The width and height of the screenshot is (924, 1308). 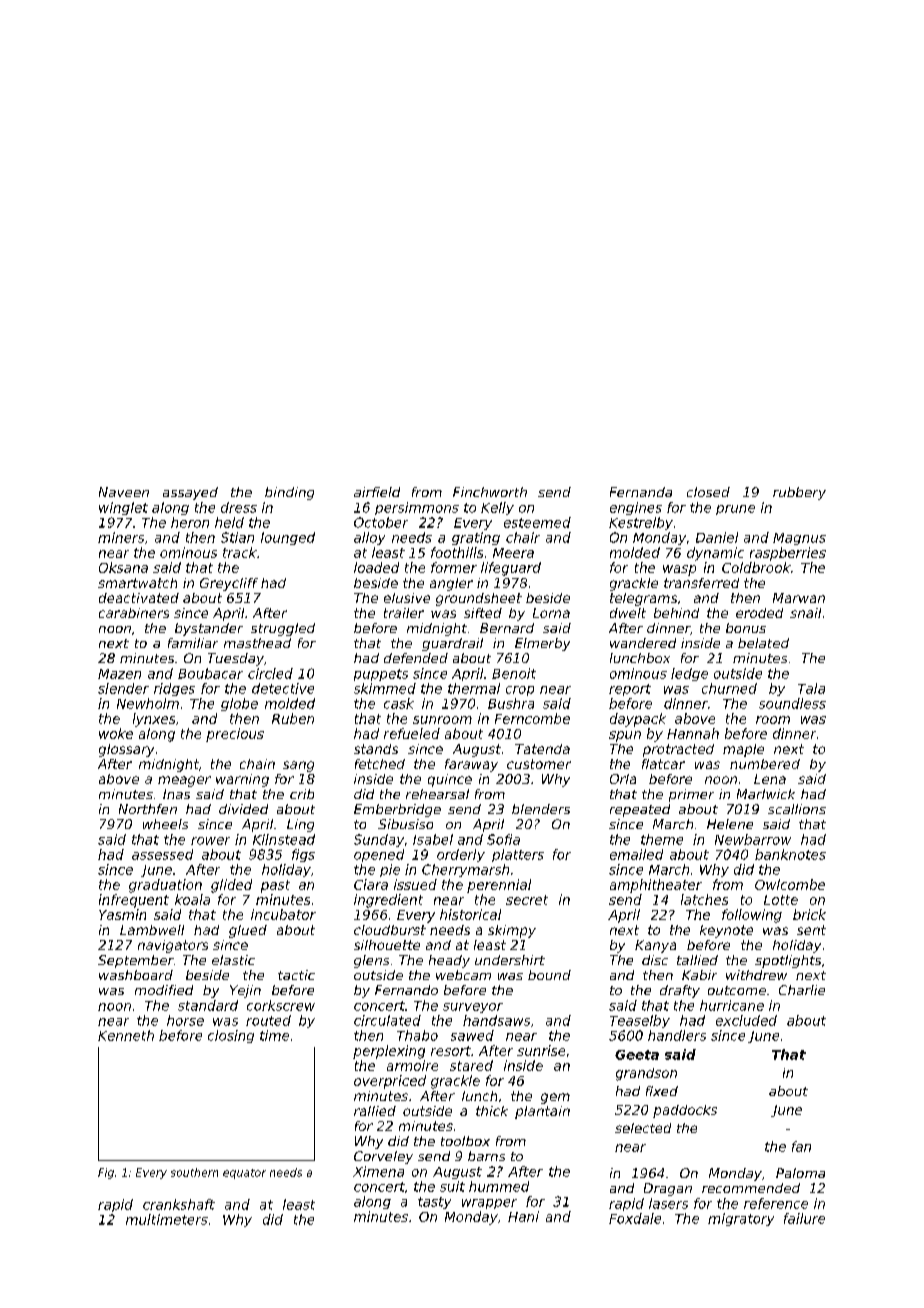 I want to click on handsaws, so click(x=496, y=1020).
